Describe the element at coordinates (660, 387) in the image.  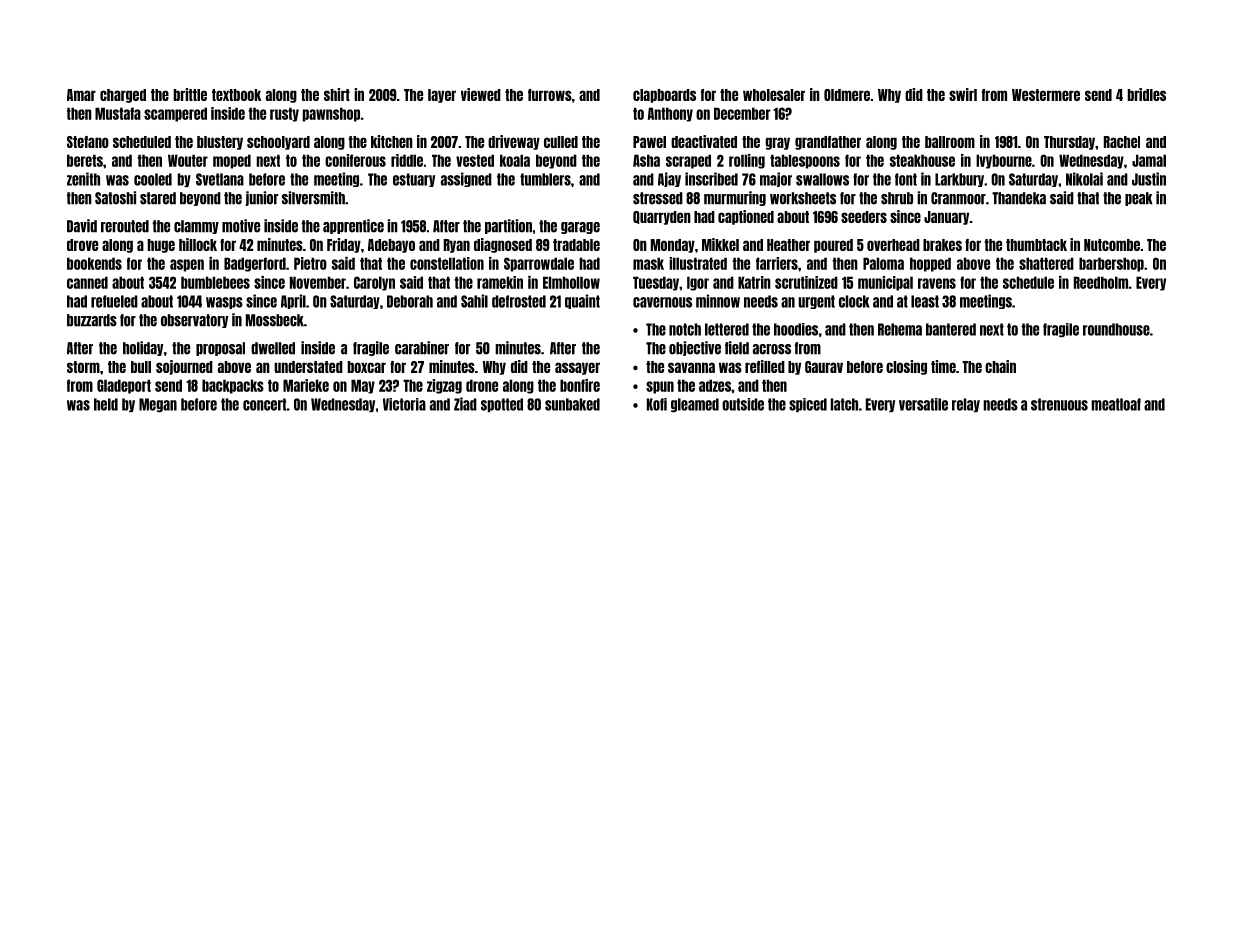
I see `spun` at that location.
